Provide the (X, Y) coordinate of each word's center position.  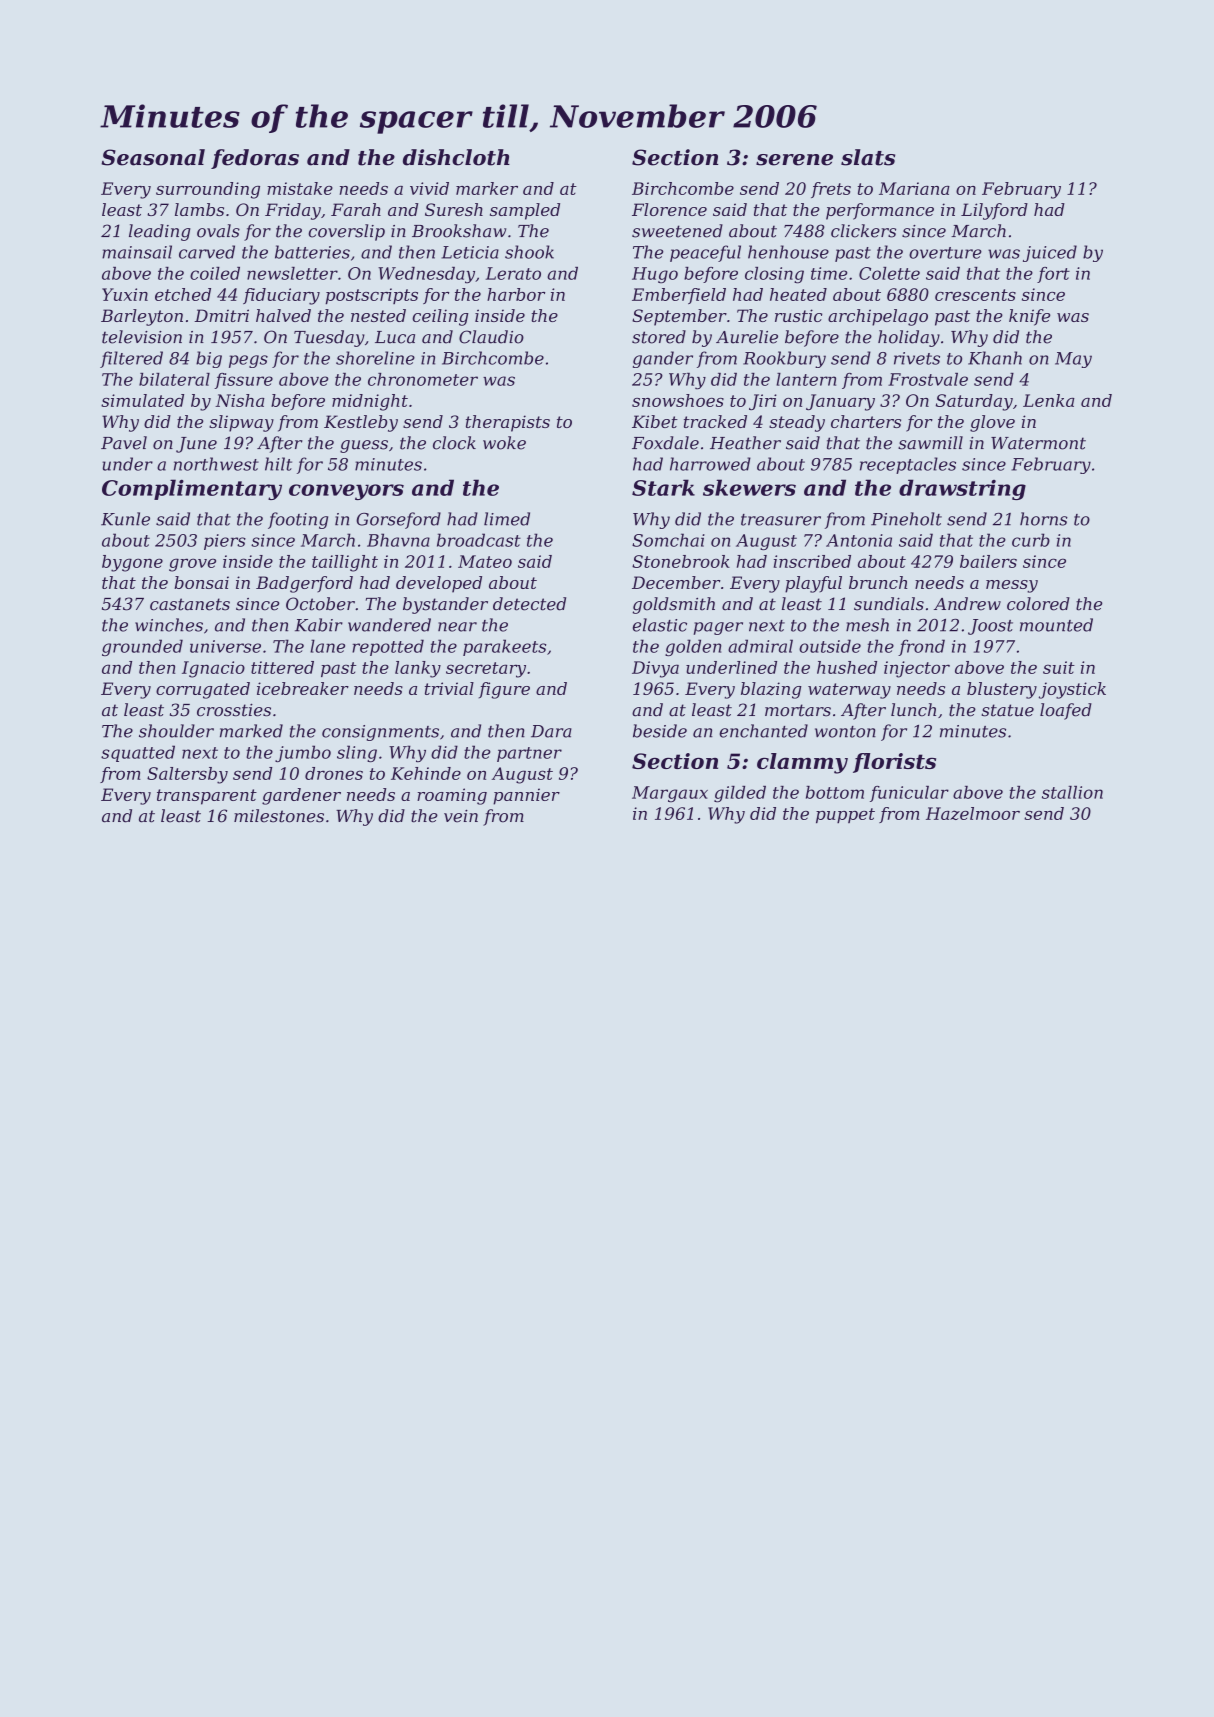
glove (992, 423)
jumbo (303, 753)
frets (831, 190)
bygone (132, 563)
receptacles (908, 465)
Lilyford (994, 211)
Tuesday (329, 338)
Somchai (668, 540)
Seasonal (153, 157)
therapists (508, 423)
